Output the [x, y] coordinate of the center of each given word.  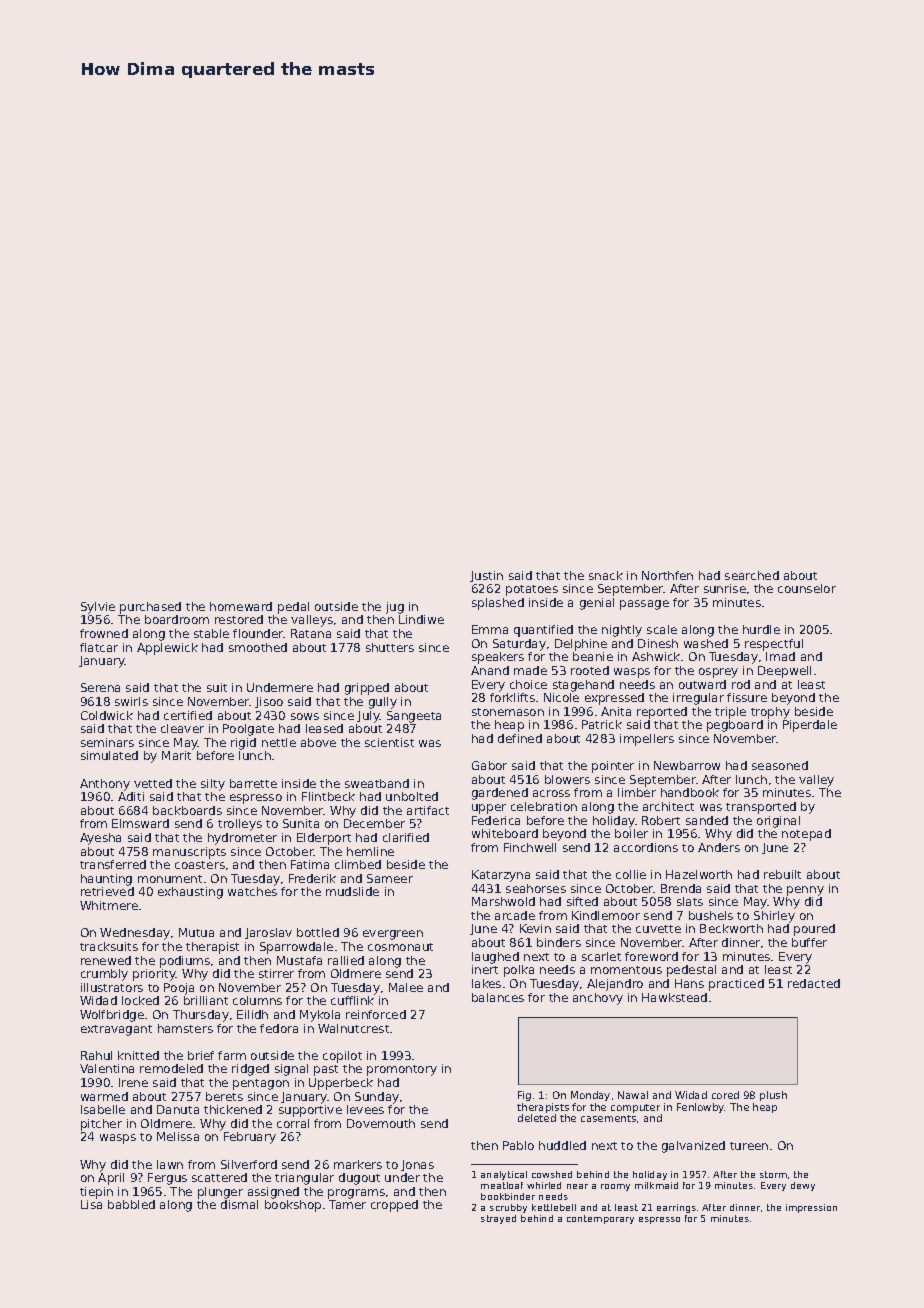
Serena [100, 687]
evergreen [393, 935]
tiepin [96, 1193]
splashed [498, 604]
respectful [774, 645]
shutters [390, 647]
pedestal [691, 971]
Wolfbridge [112, 1016]
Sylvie [98, 608]
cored [725, 1095]
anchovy [598, 999]
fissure [747, 697]
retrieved [107, 891]
